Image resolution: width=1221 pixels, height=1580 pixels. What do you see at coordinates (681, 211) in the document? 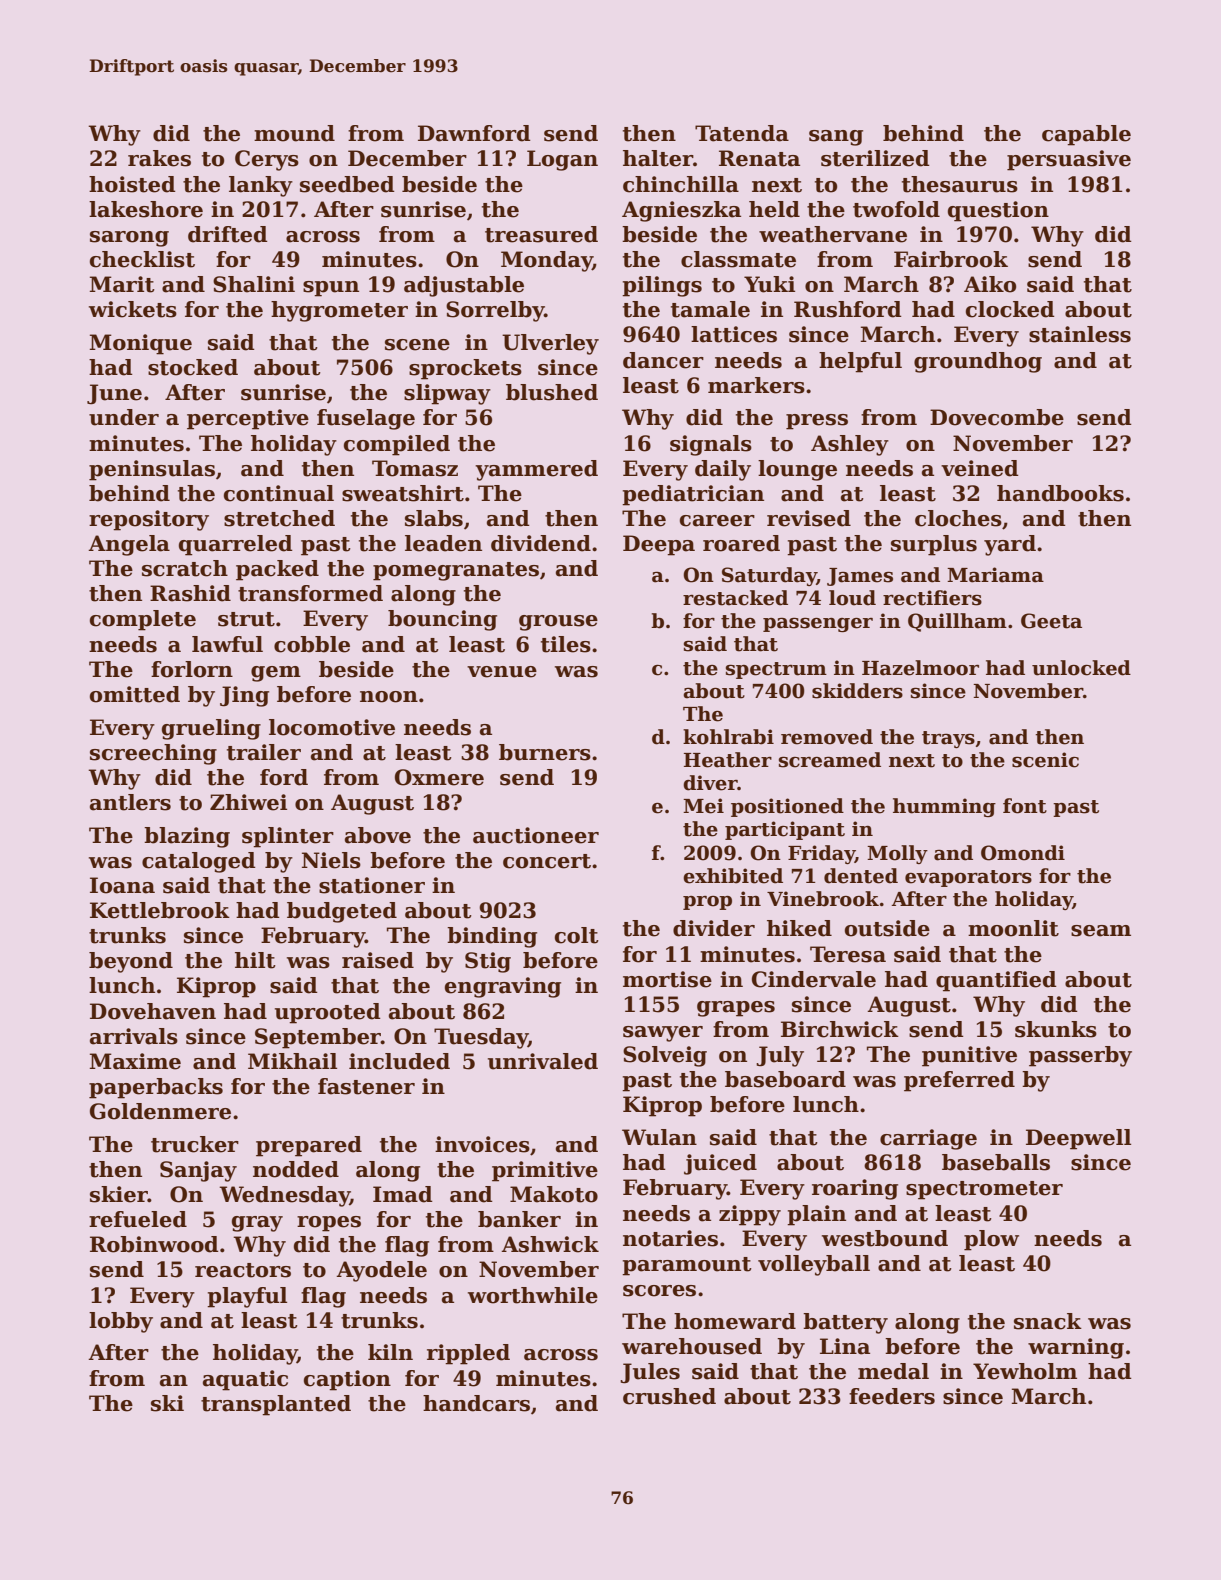
I see `Agnieszka` at bounding box center [681, 211].
